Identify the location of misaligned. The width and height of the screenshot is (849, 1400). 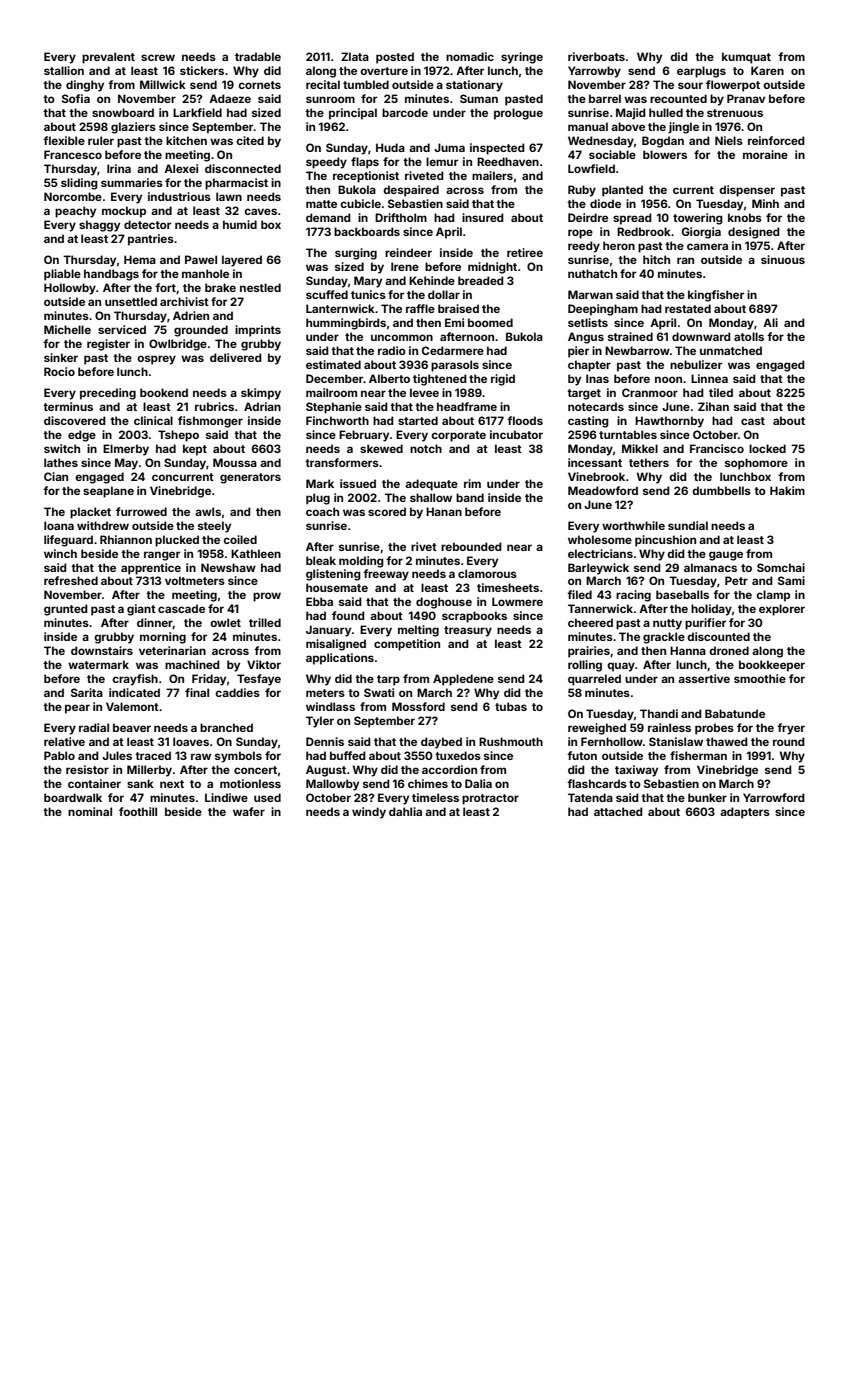
(336, 645).
